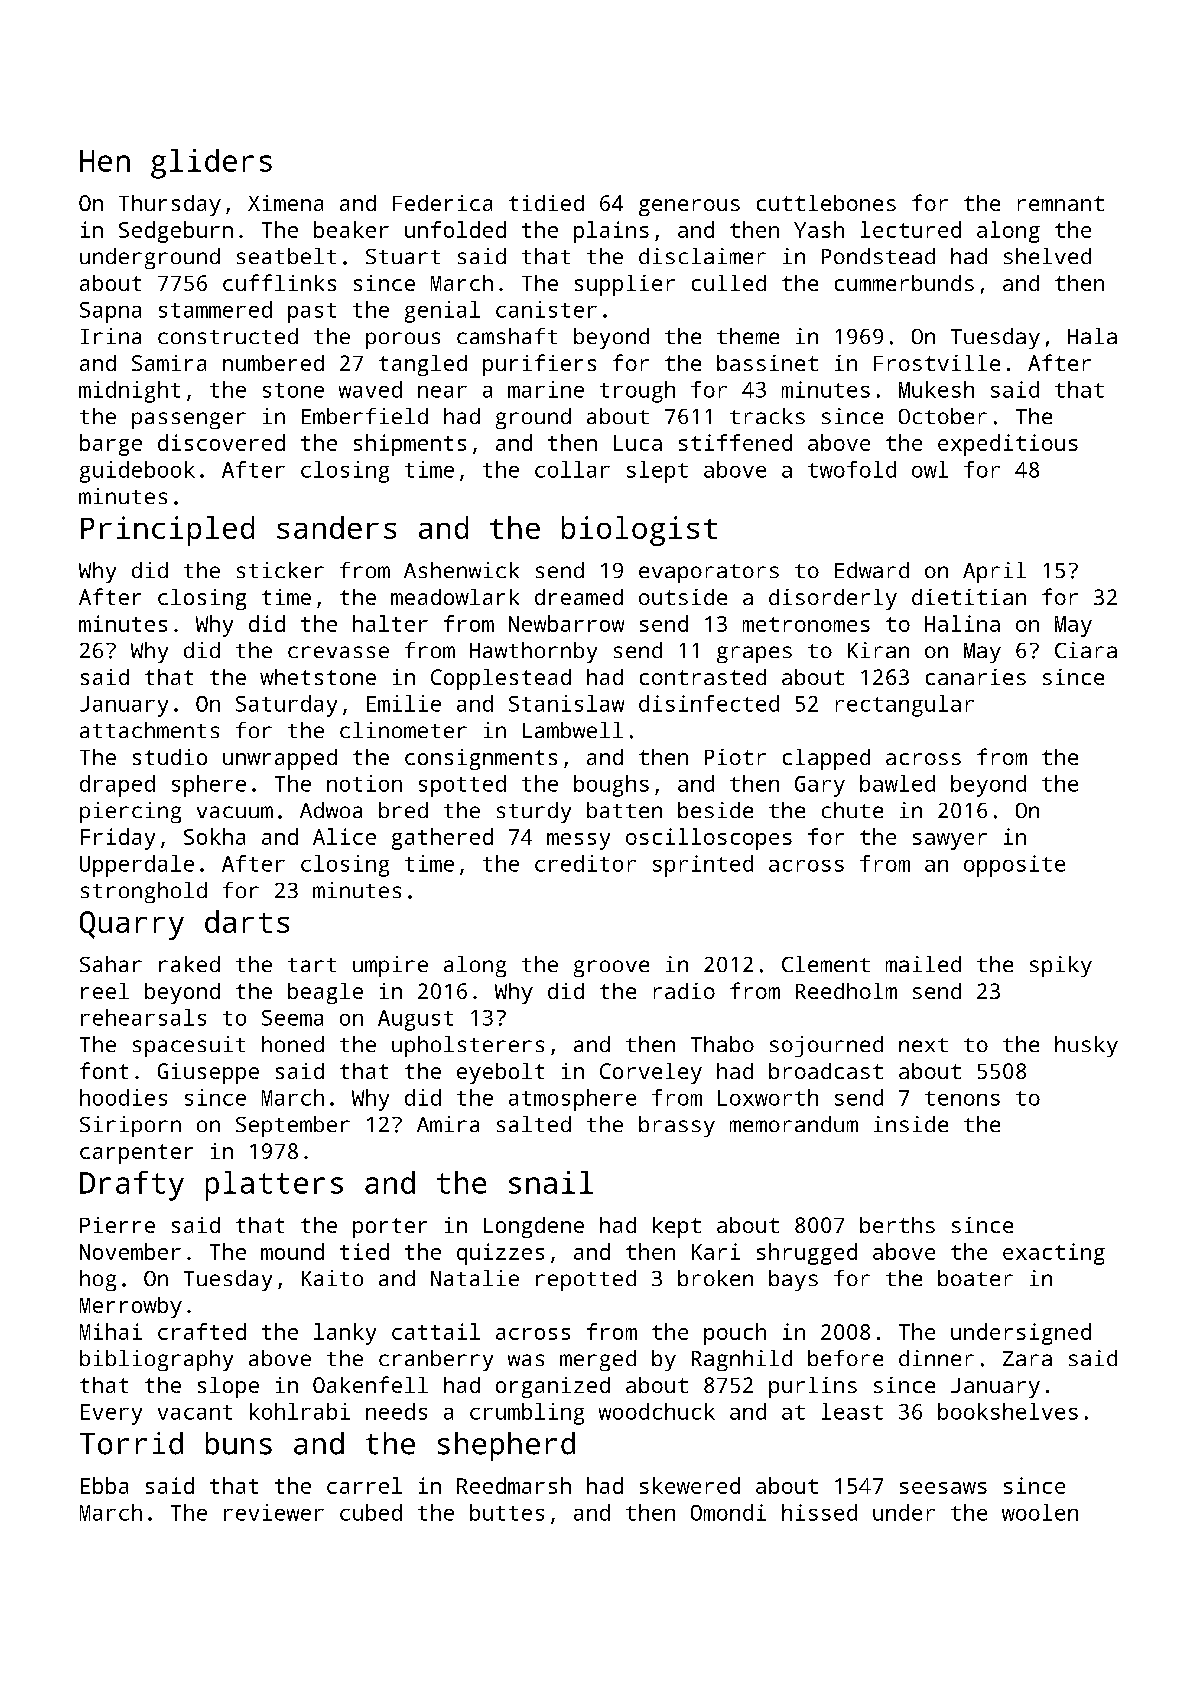 The image size is (1200, 1697). What do you see at coordinates (1086, 650) in the document?
I see `Ciara` at bounding box center [1086, 650].
